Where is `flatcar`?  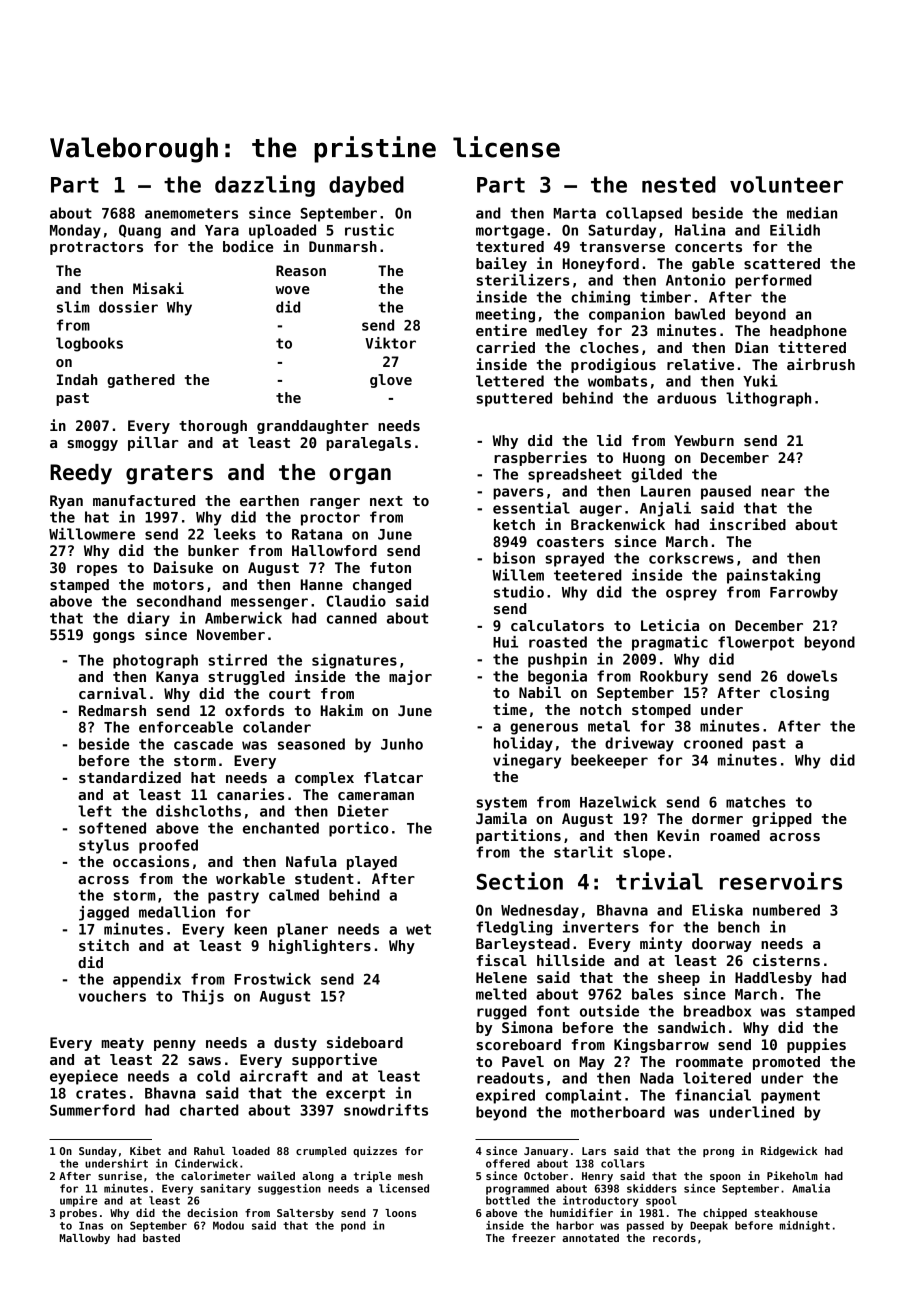
flatcar is located at coordinates (393, 777).
